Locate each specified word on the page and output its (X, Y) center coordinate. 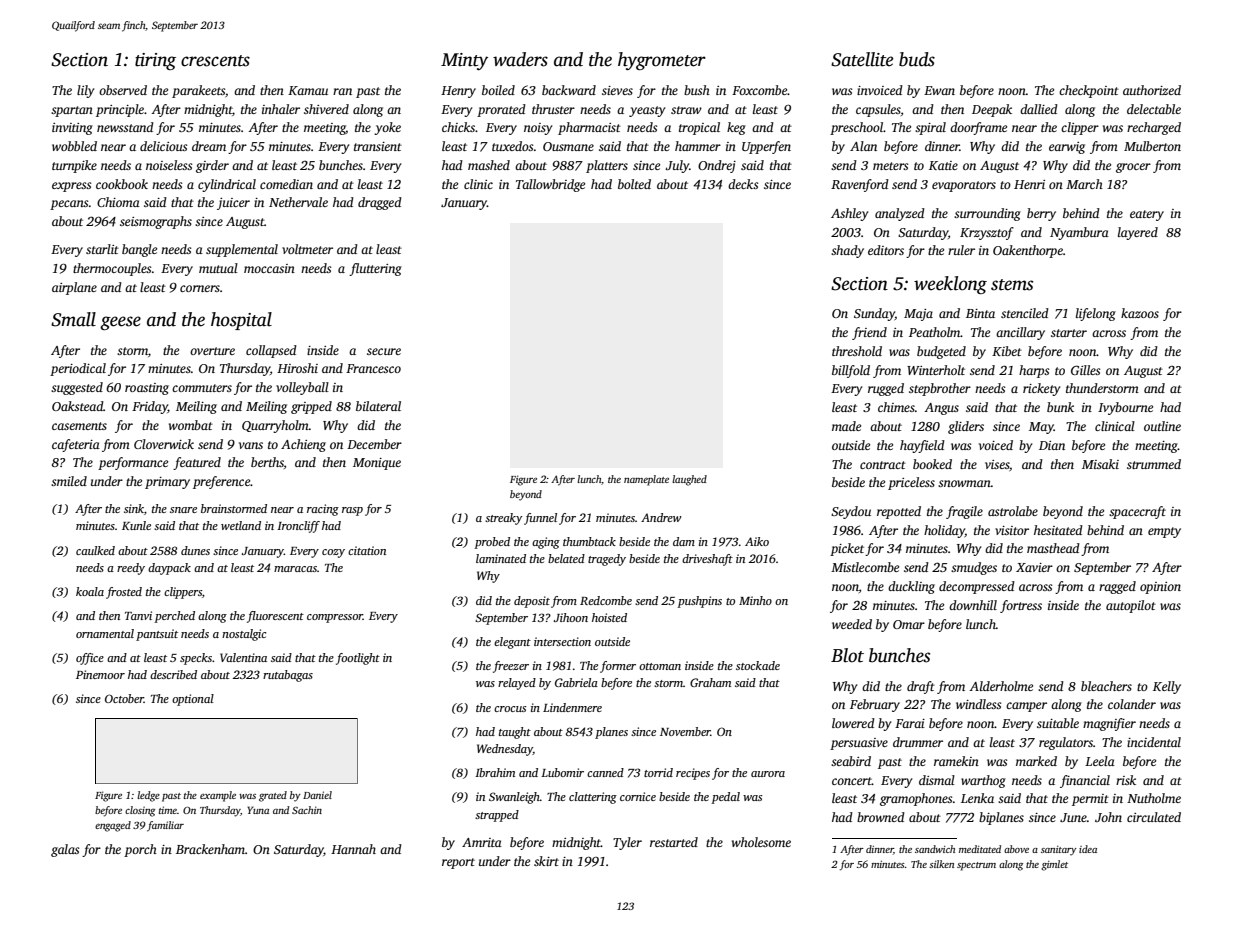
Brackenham (210, 849)
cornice (638, 796)
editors (886, 250)
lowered (853, 723)
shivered (326, 109)
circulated (1154, 817)
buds (917, 59)
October (124, 698)
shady (847, 251)
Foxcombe (760, 90)
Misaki (1100, 464)
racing (323, 510)
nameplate (646, 480)
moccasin (269, 268)
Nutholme (1154, 798)
